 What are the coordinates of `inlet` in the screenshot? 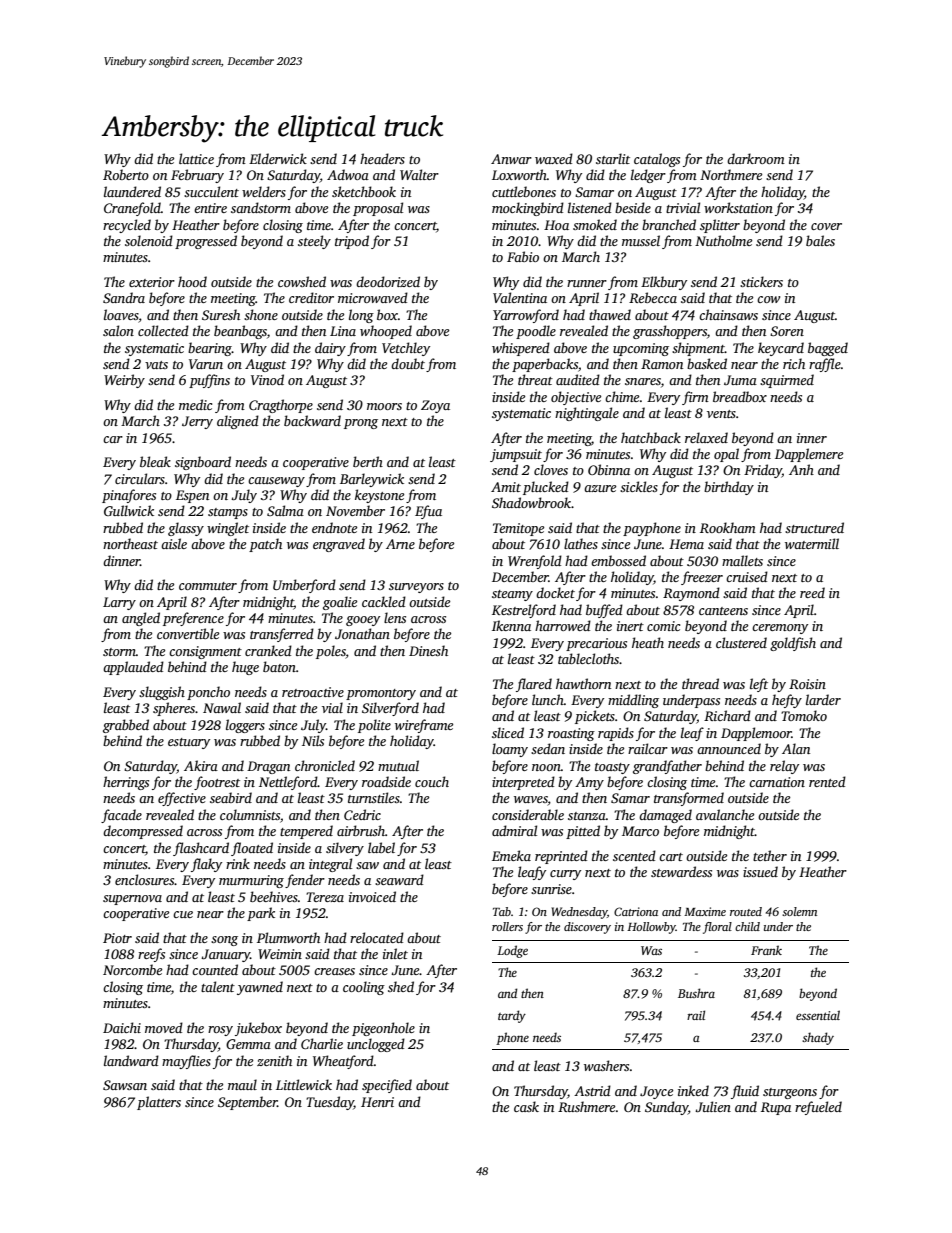 It's located at (395, 953).
